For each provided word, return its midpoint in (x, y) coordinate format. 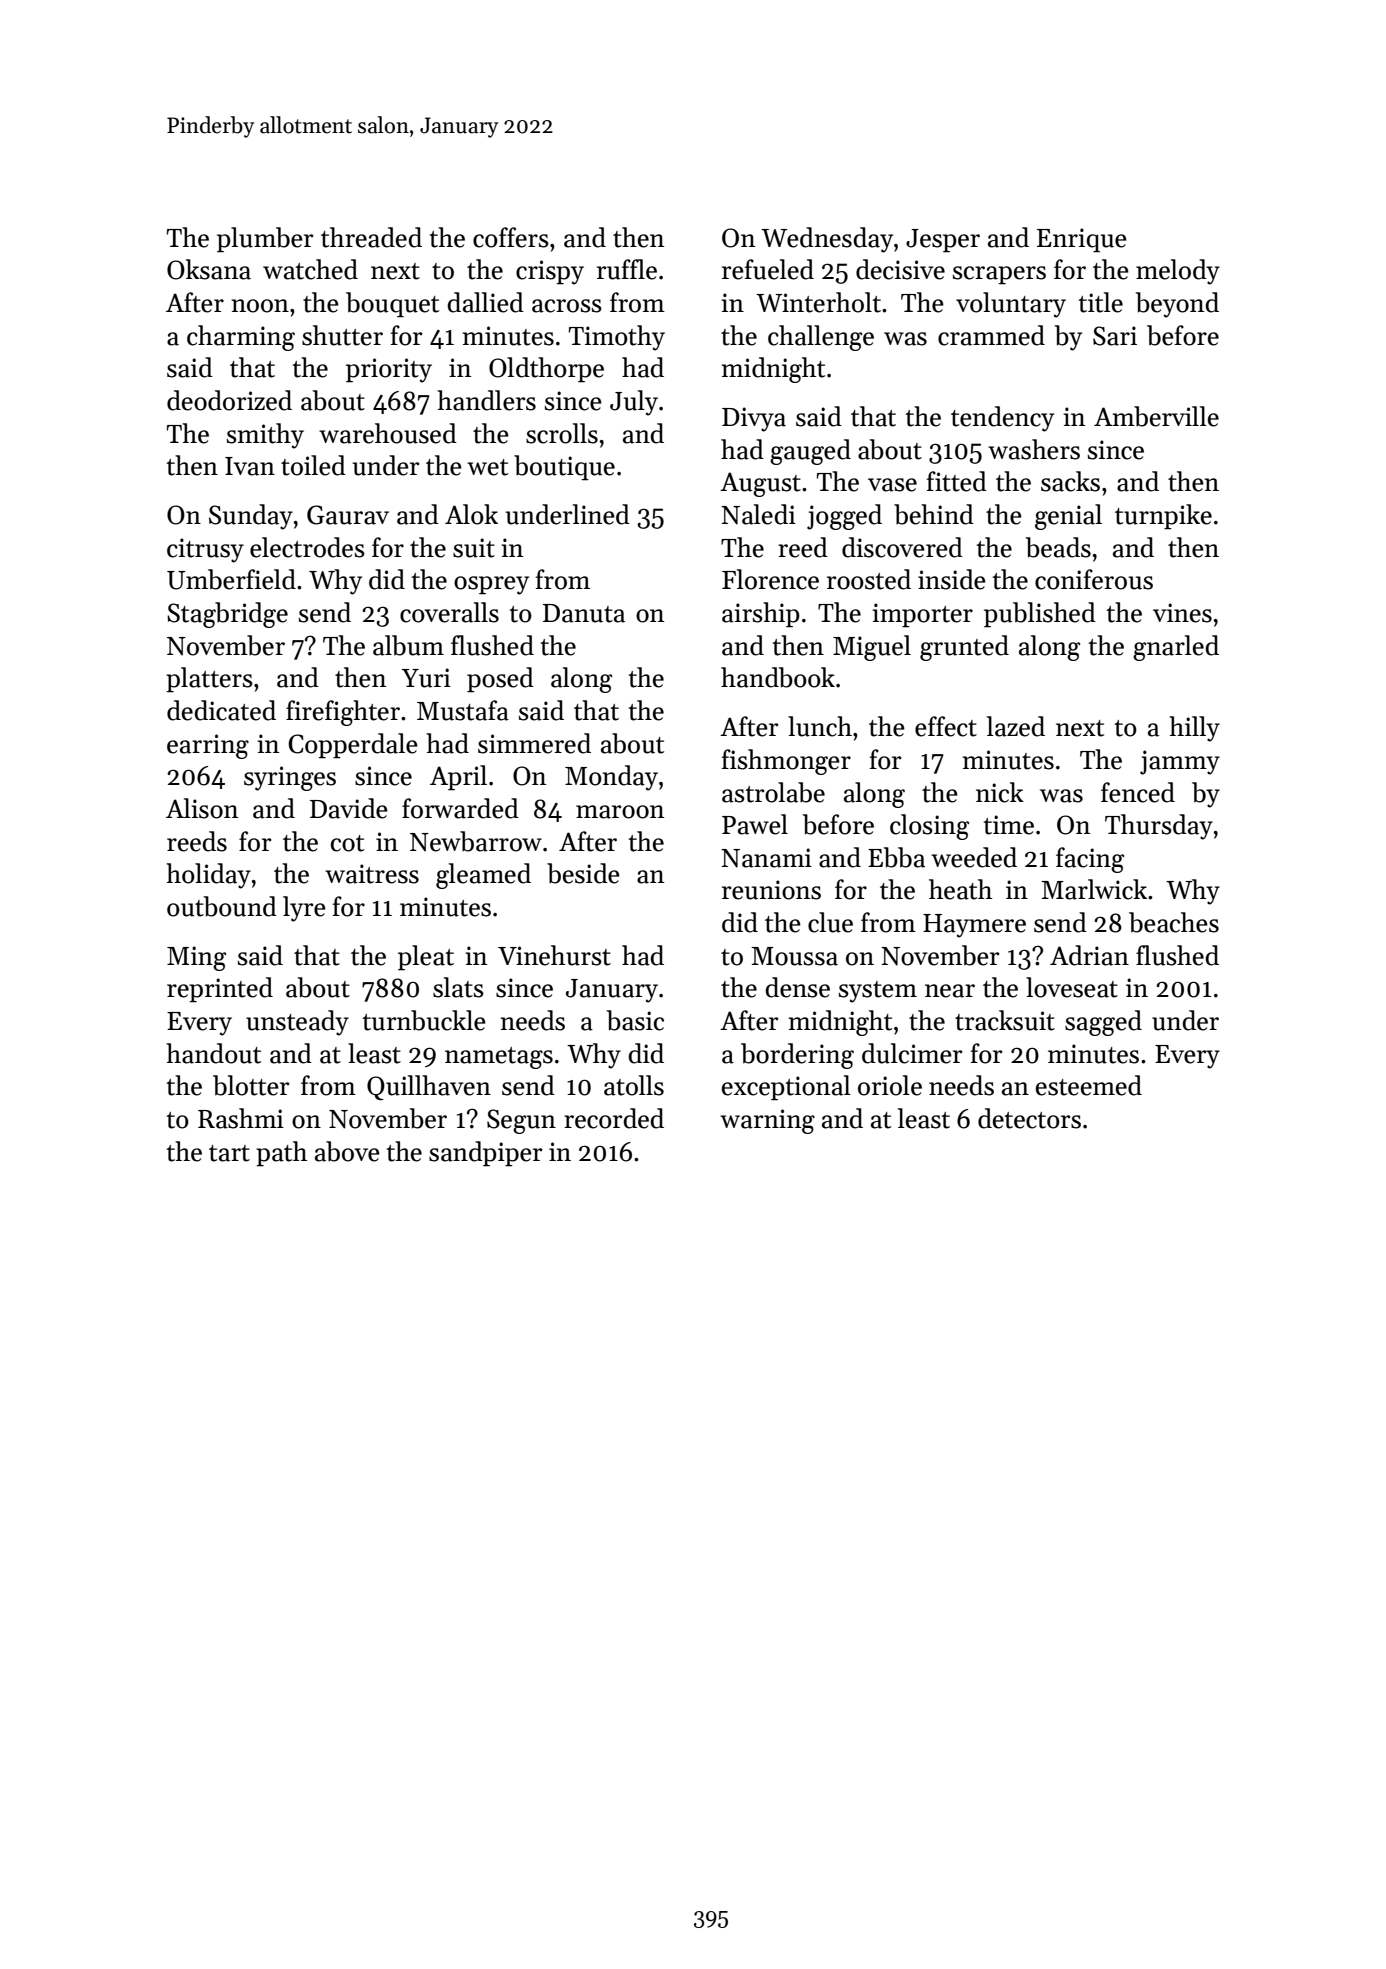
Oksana (209, 269)
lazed (1016, 726)
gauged (810, 452)
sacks (1070, 481)
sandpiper (485, 1154)
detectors (1029, 1118)
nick (1000, 792)
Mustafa (463, 710)
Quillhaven (429, 1087)
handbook (778, 677)
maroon (620, 812)
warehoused (388, 433)
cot (347, 843)
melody (1178, 272)
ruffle (627, 269)
